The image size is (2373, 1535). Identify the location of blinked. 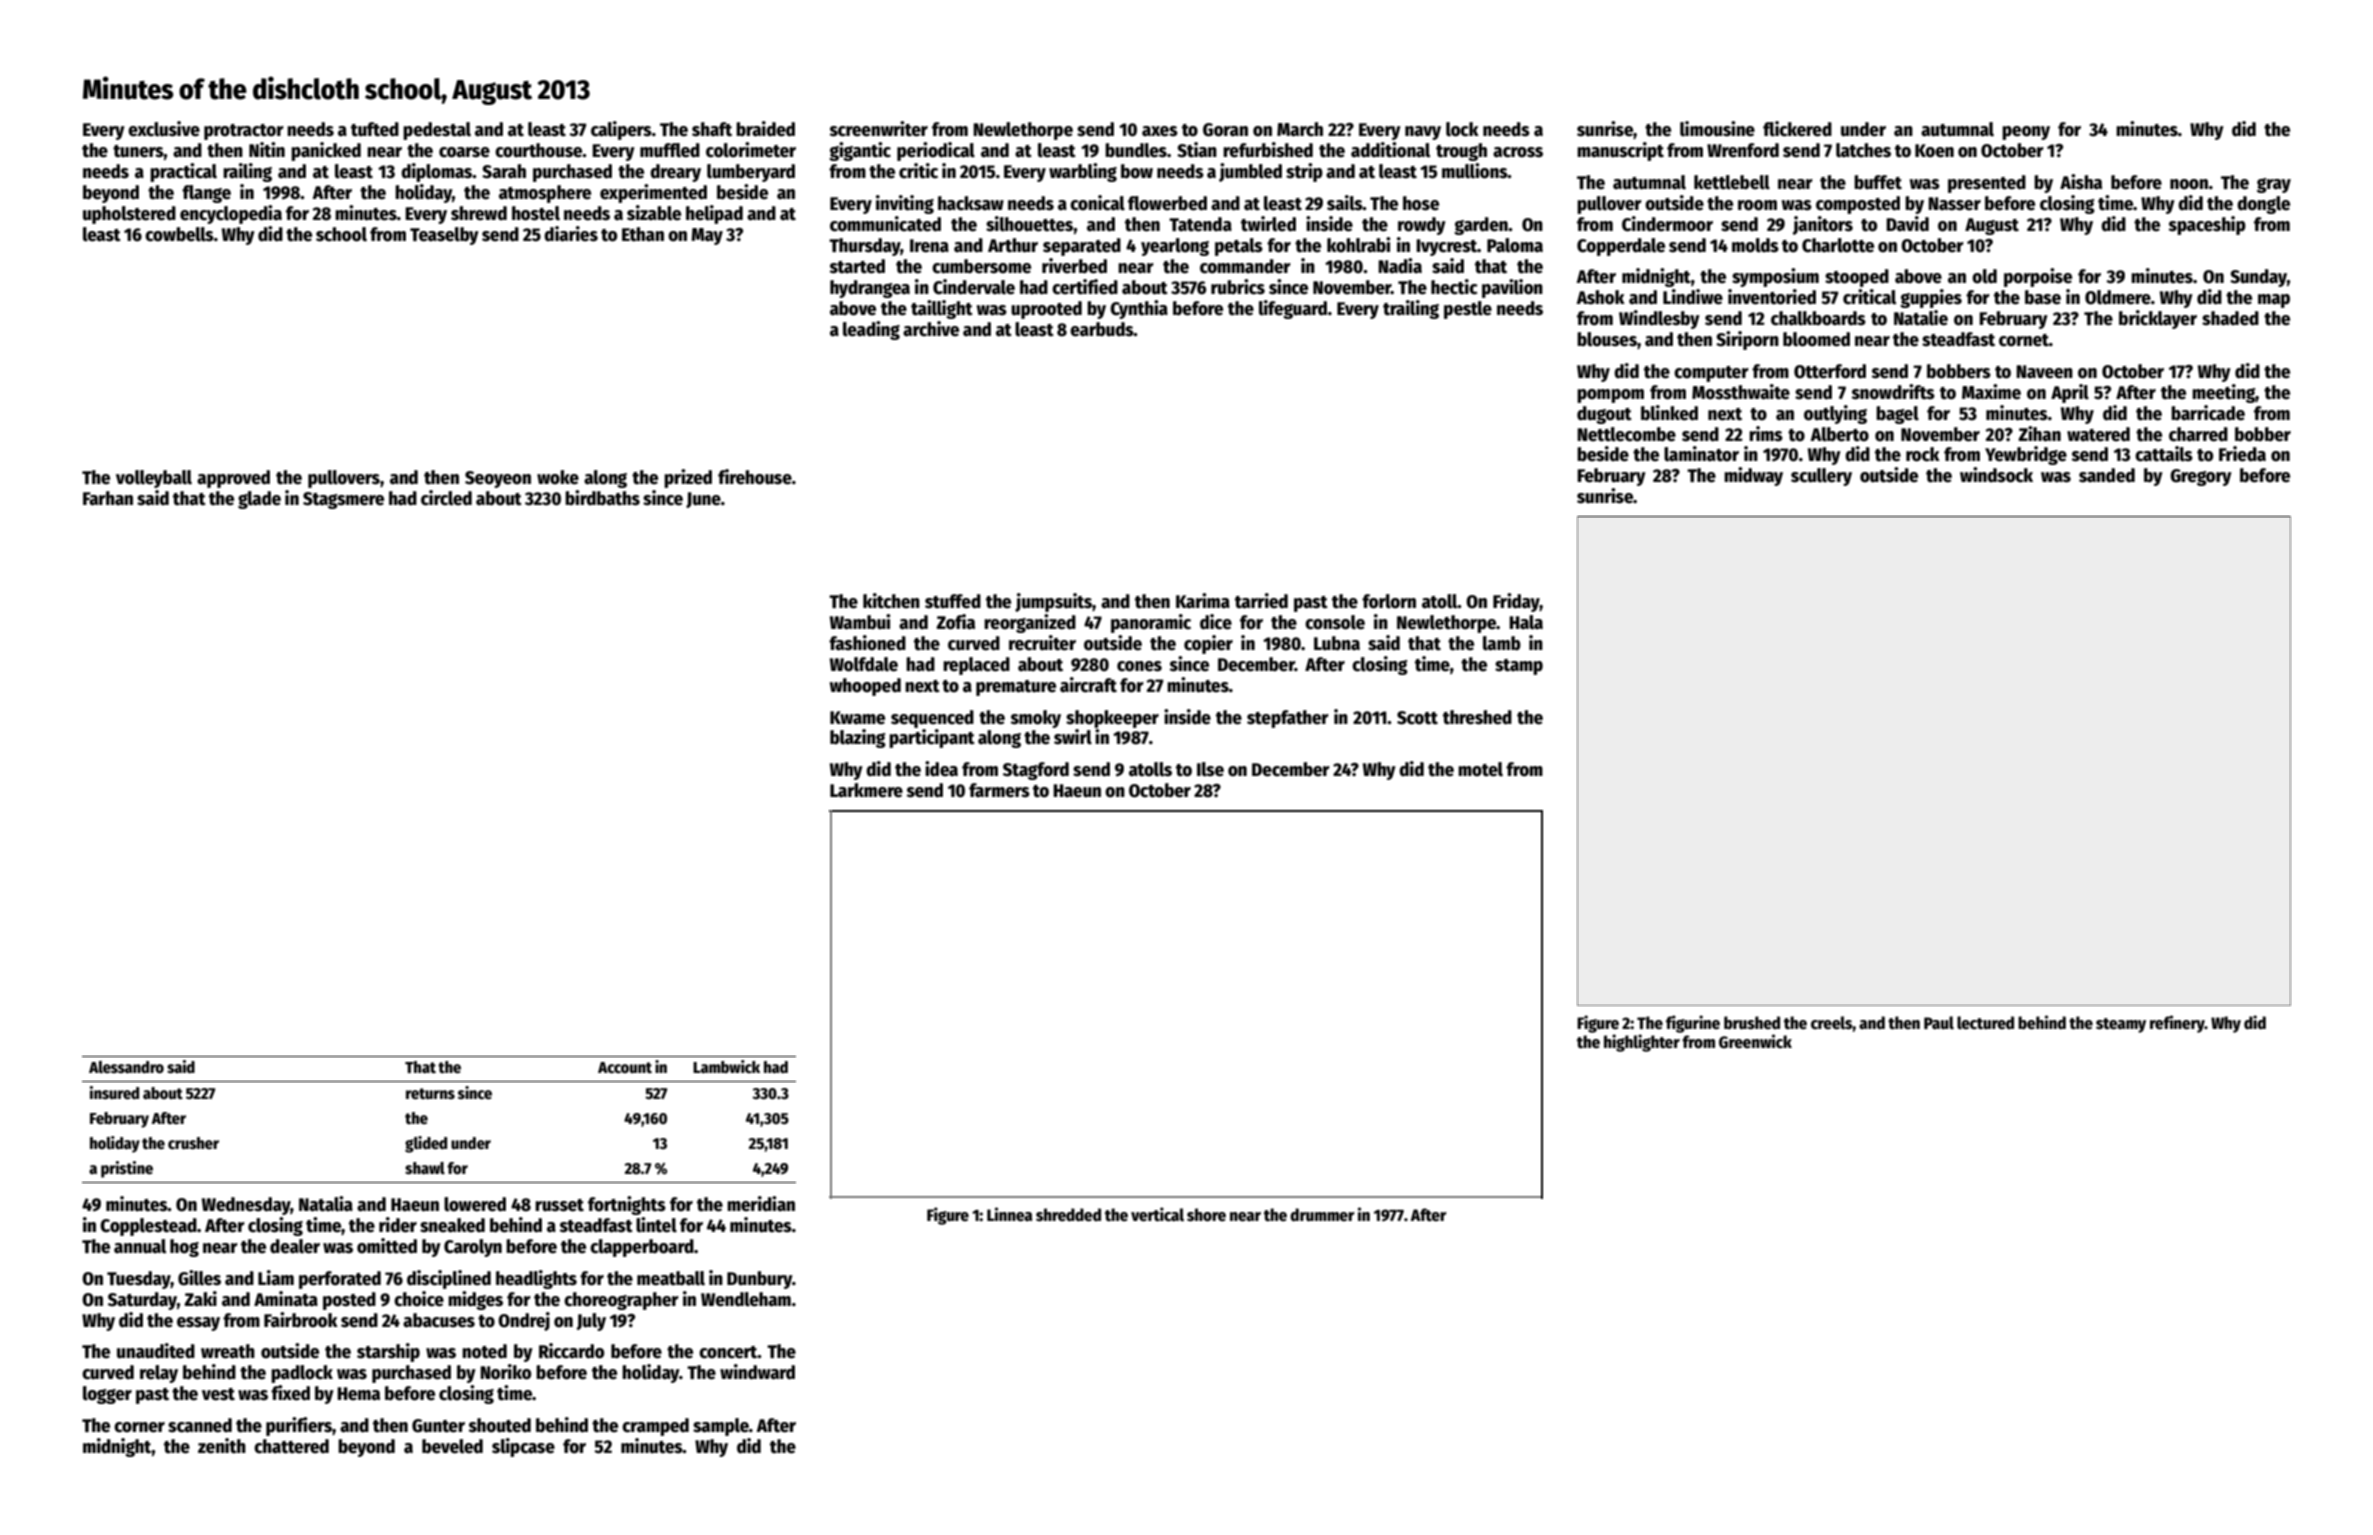
(1669, 413).
